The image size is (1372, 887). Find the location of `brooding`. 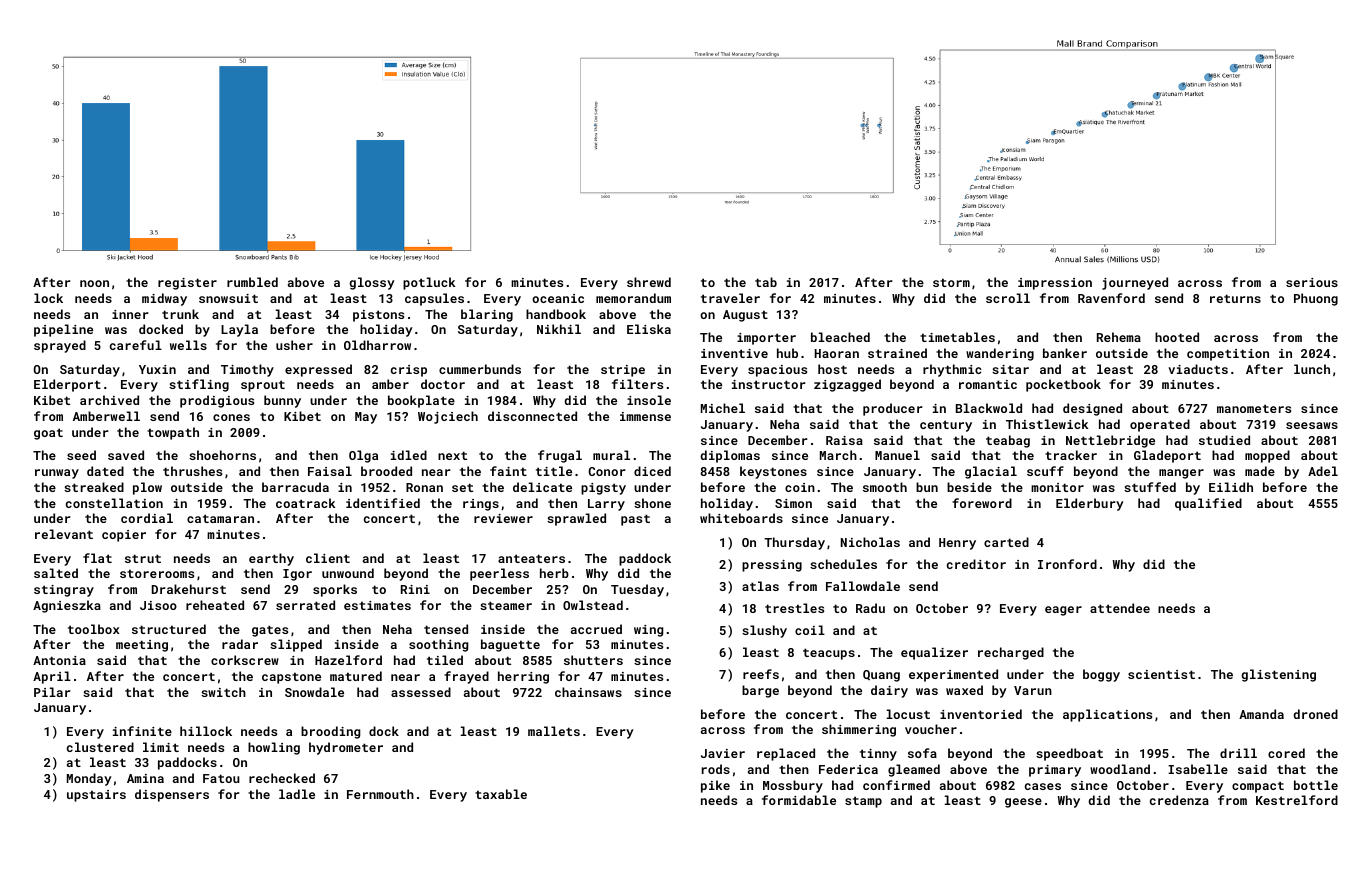

brooding is located at coordinates (330, 732).
